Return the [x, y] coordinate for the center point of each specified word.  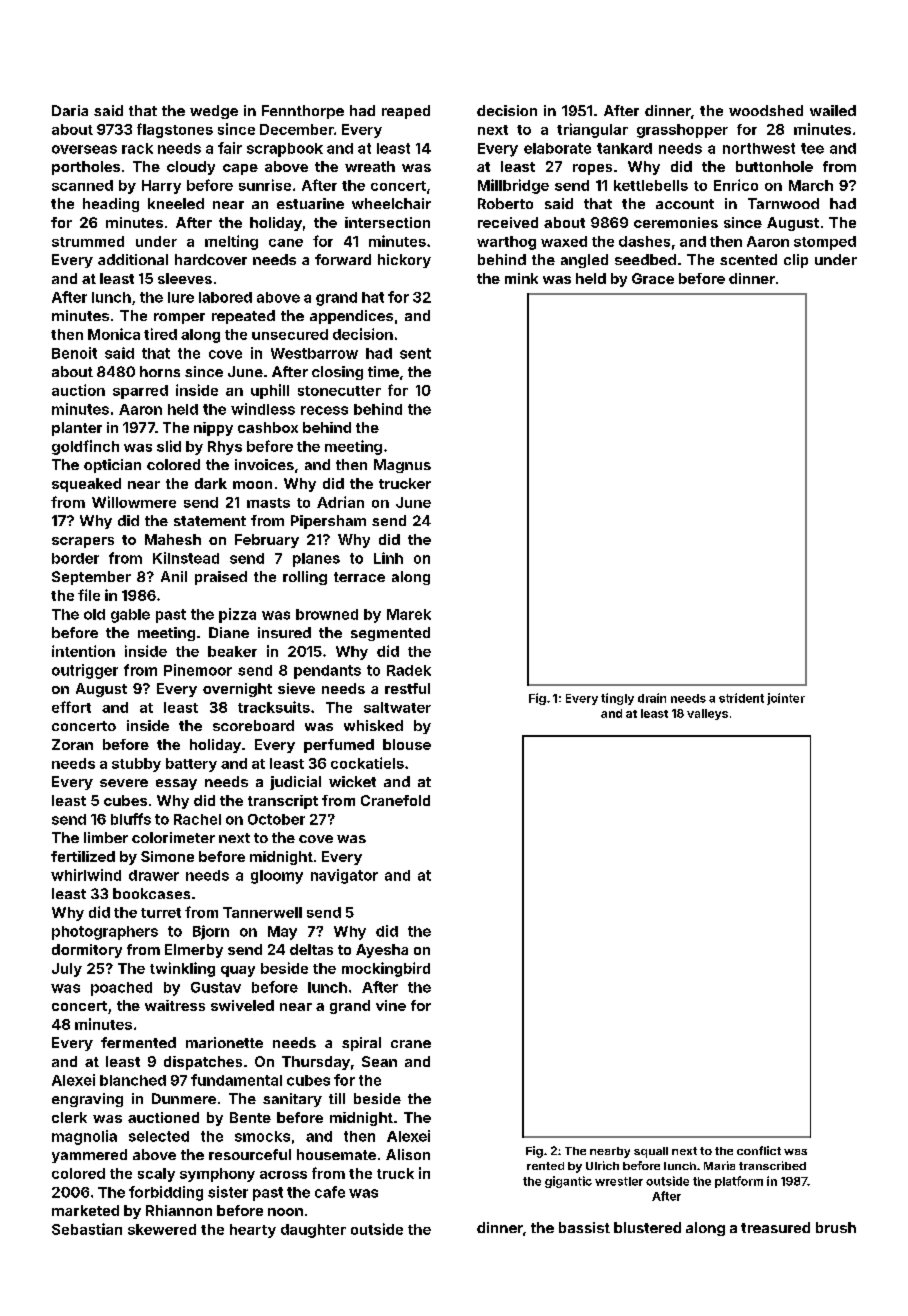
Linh [388, 558]
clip [796, 261]
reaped [406, 112]
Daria [70, 110]
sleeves [185, 278]
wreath [370, 166]
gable [130, 616]
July [67, 970]
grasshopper [682, 131]
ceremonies [676, 222]
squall [651, 1152]
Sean [379, 1061]
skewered [162, 1229]
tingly [617, 699]
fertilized [83, 856]
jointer [786, 699]
